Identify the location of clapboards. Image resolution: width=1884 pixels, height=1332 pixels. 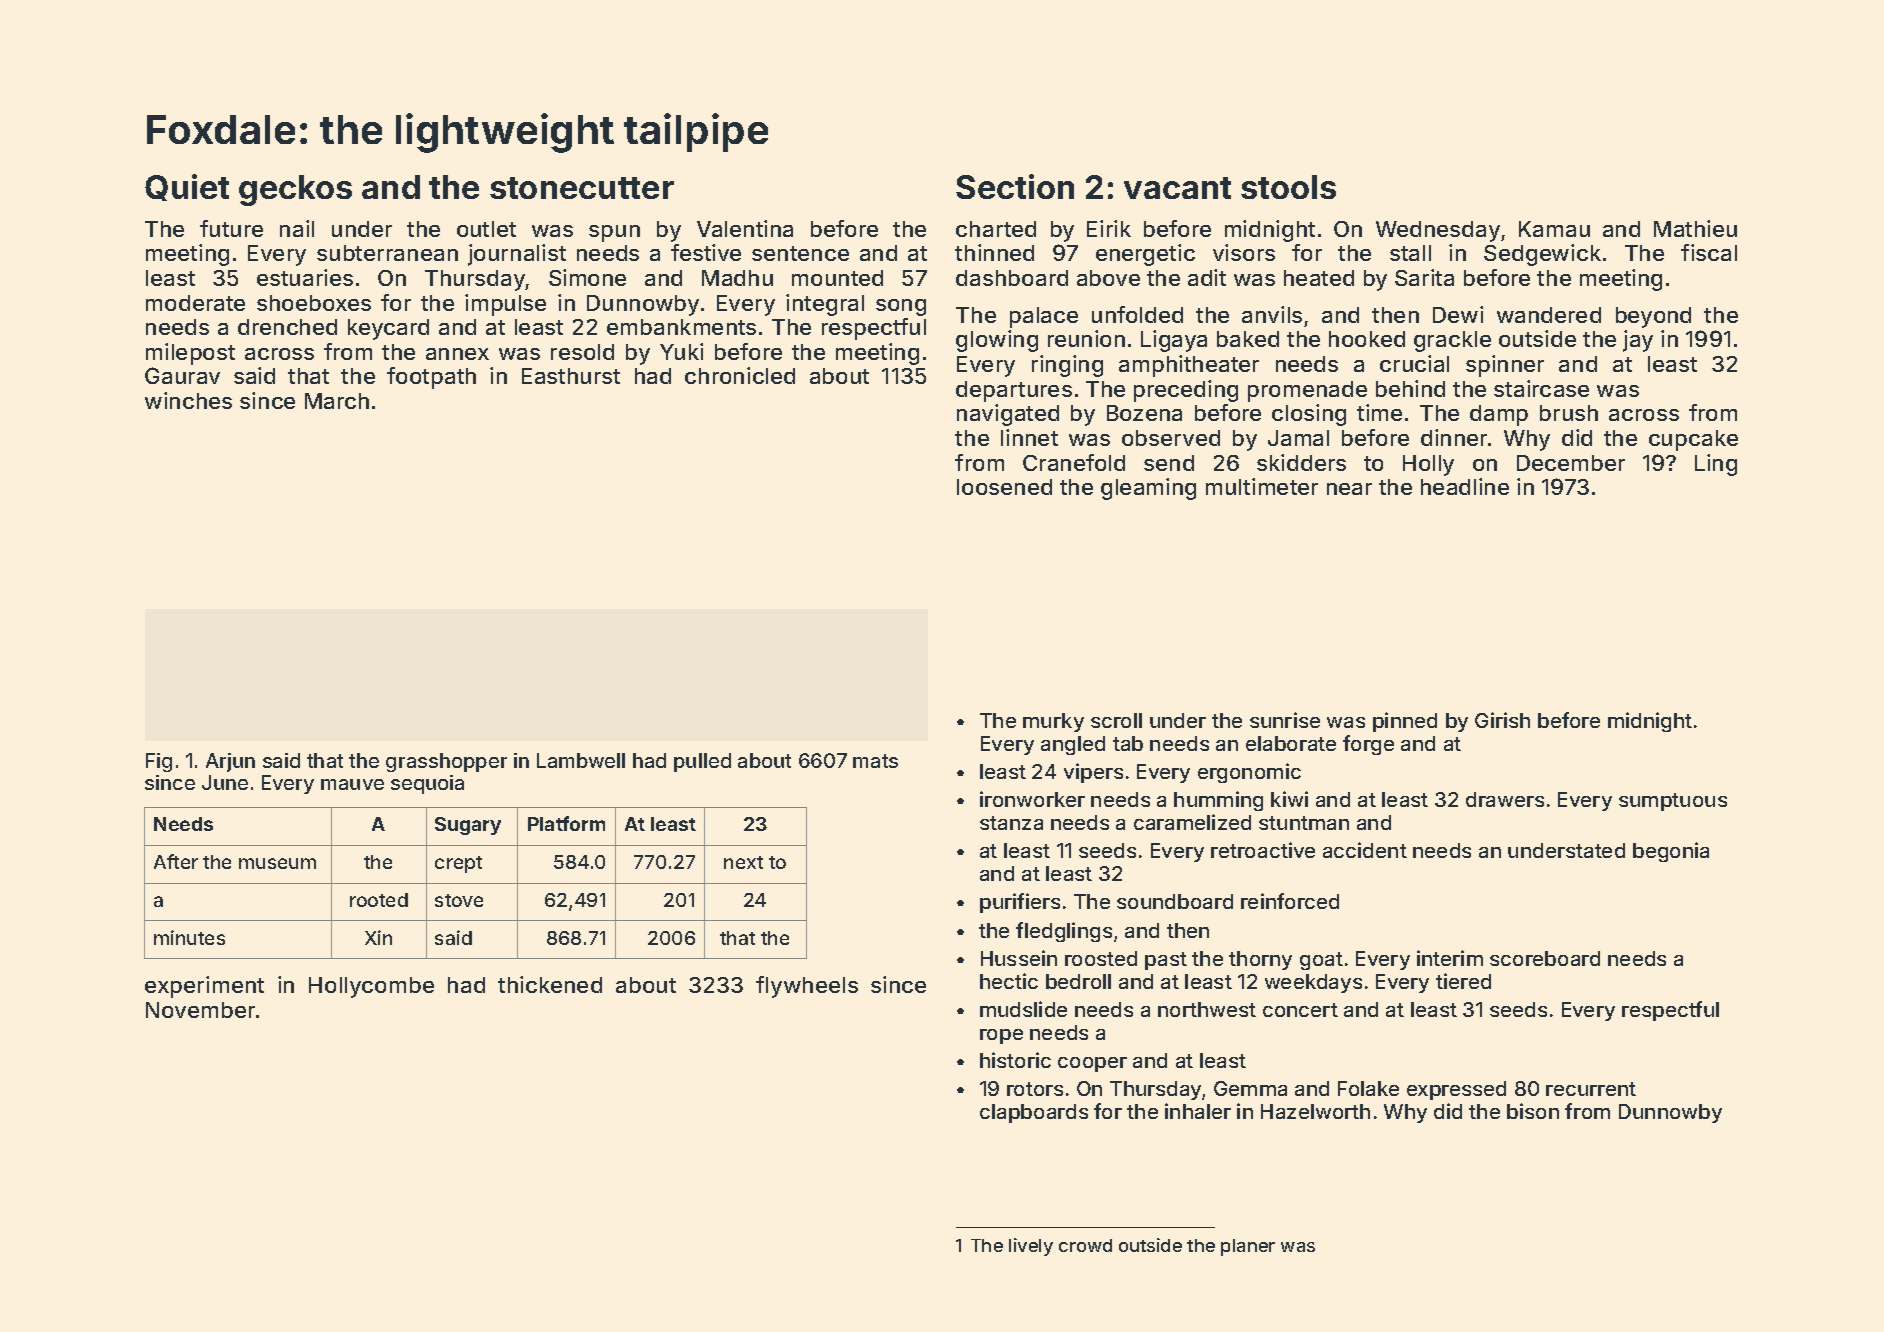
(1034, 1113).
